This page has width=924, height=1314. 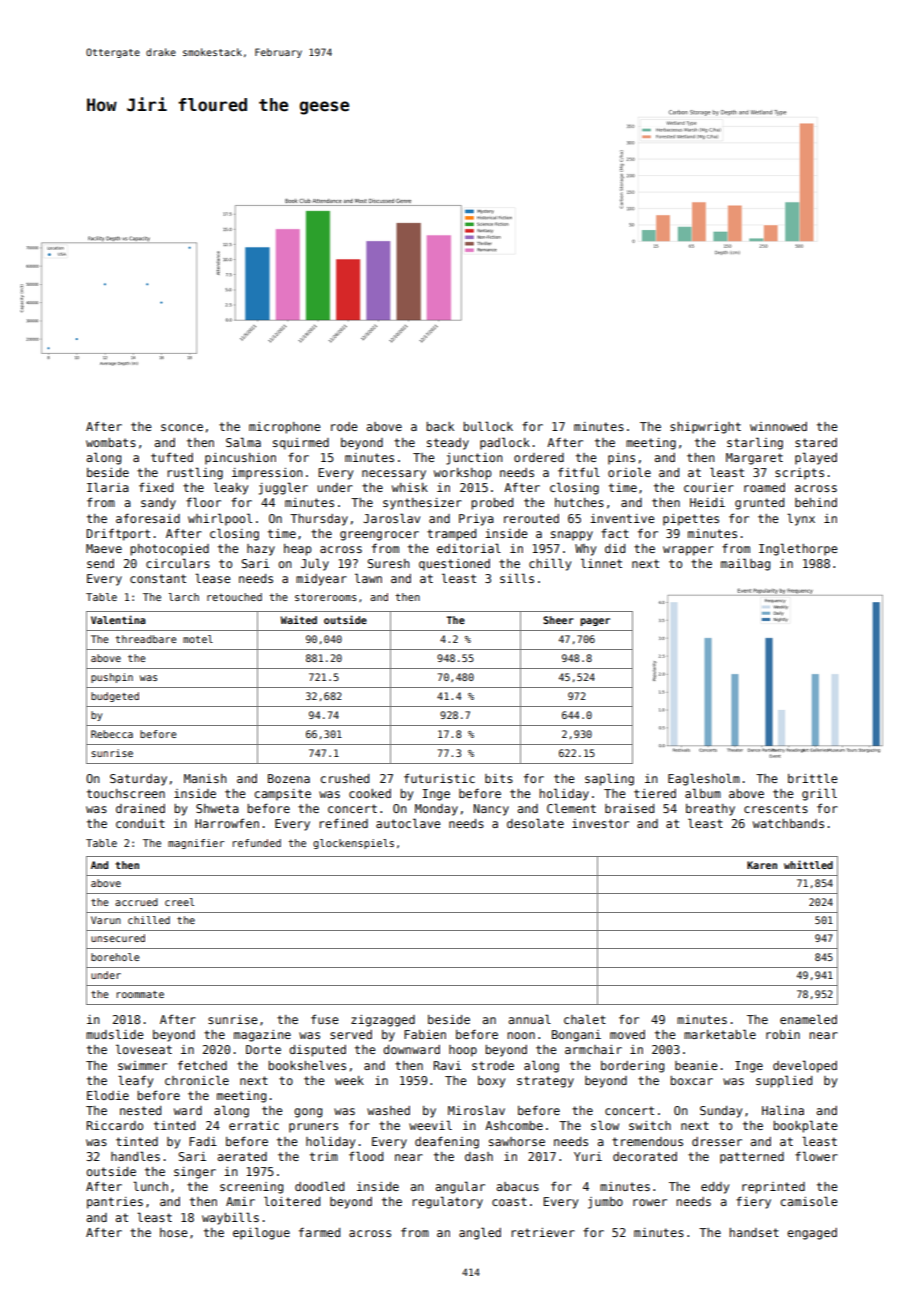 What do you see at coordinates (595, 622) in the page?
I see `pager` at bounding box center [595, 622].
